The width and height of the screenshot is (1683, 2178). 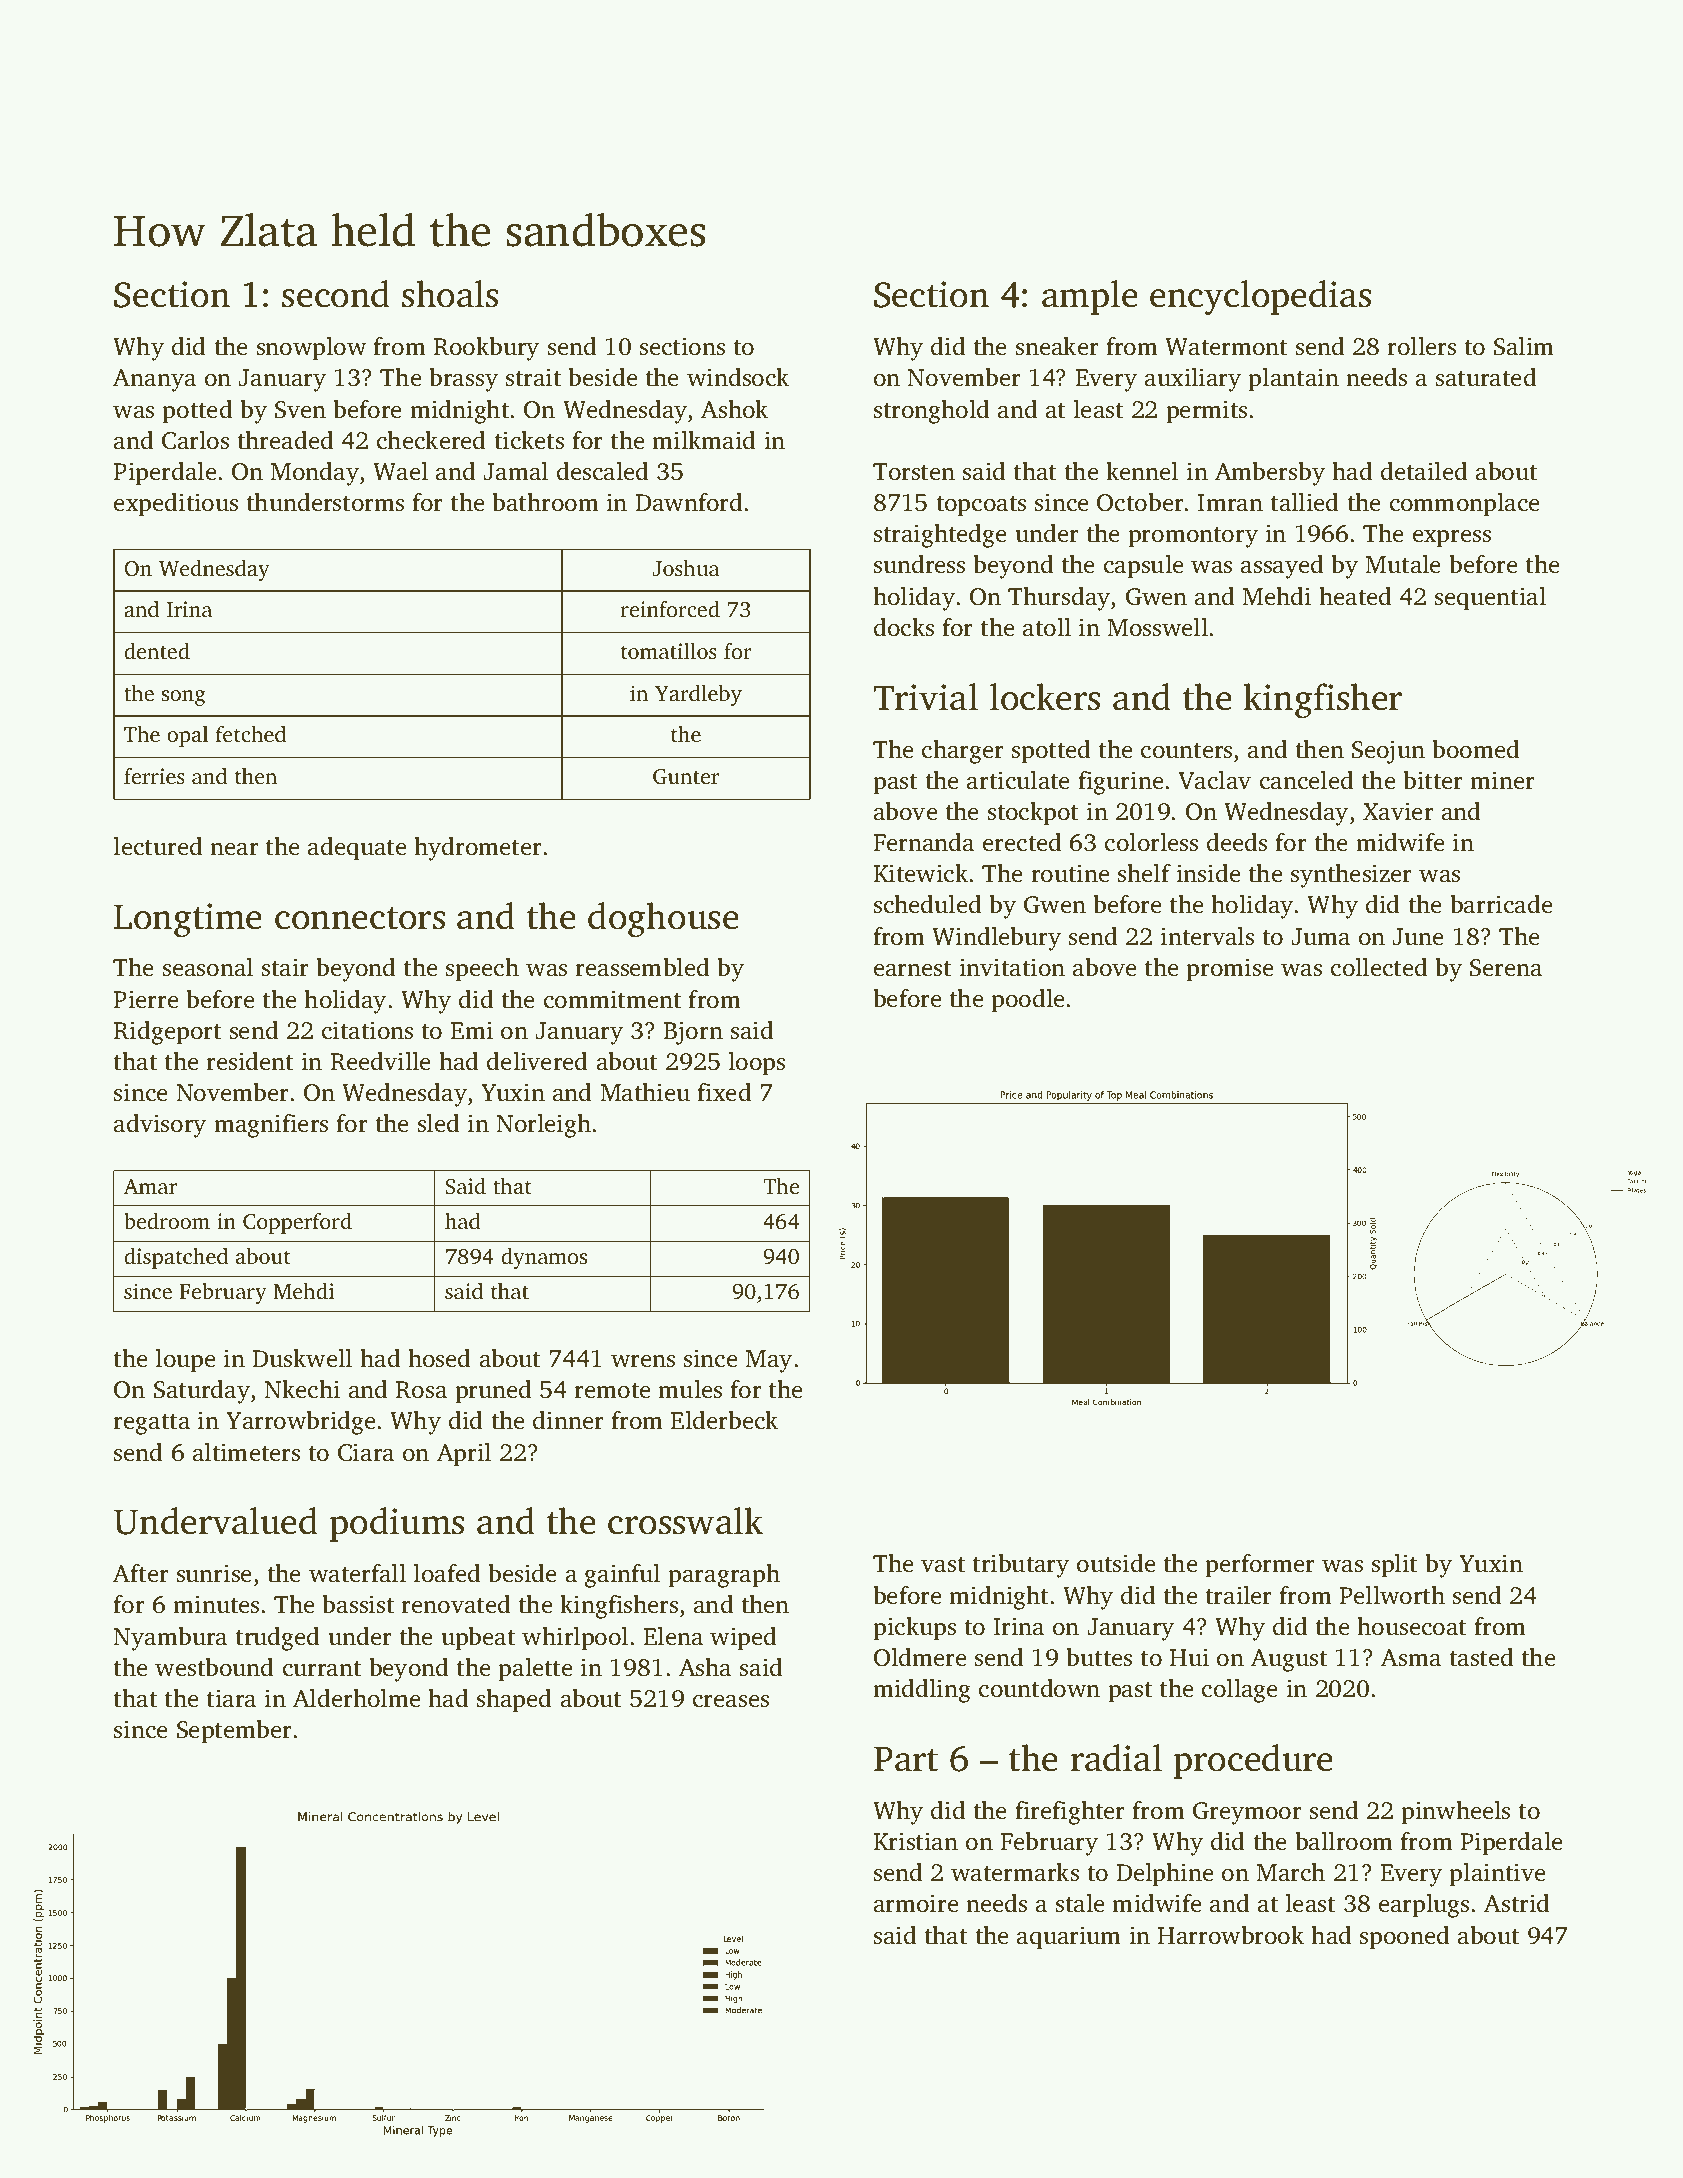 I want to click on Harrowbrook, so click(x=1231, y=1935).
